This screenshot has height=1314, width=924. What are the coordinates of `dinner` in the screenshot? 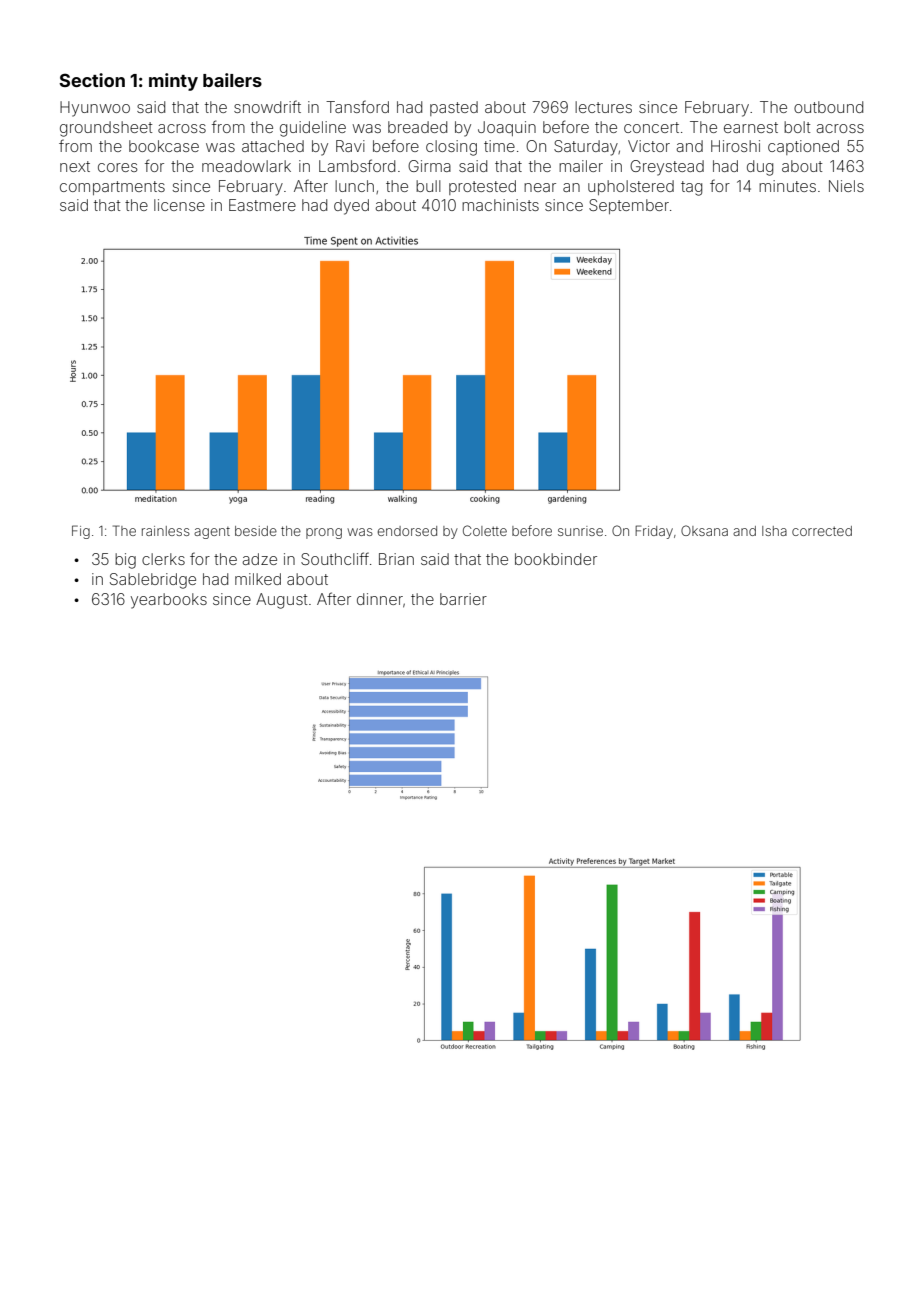 It's located at (380, 599).
